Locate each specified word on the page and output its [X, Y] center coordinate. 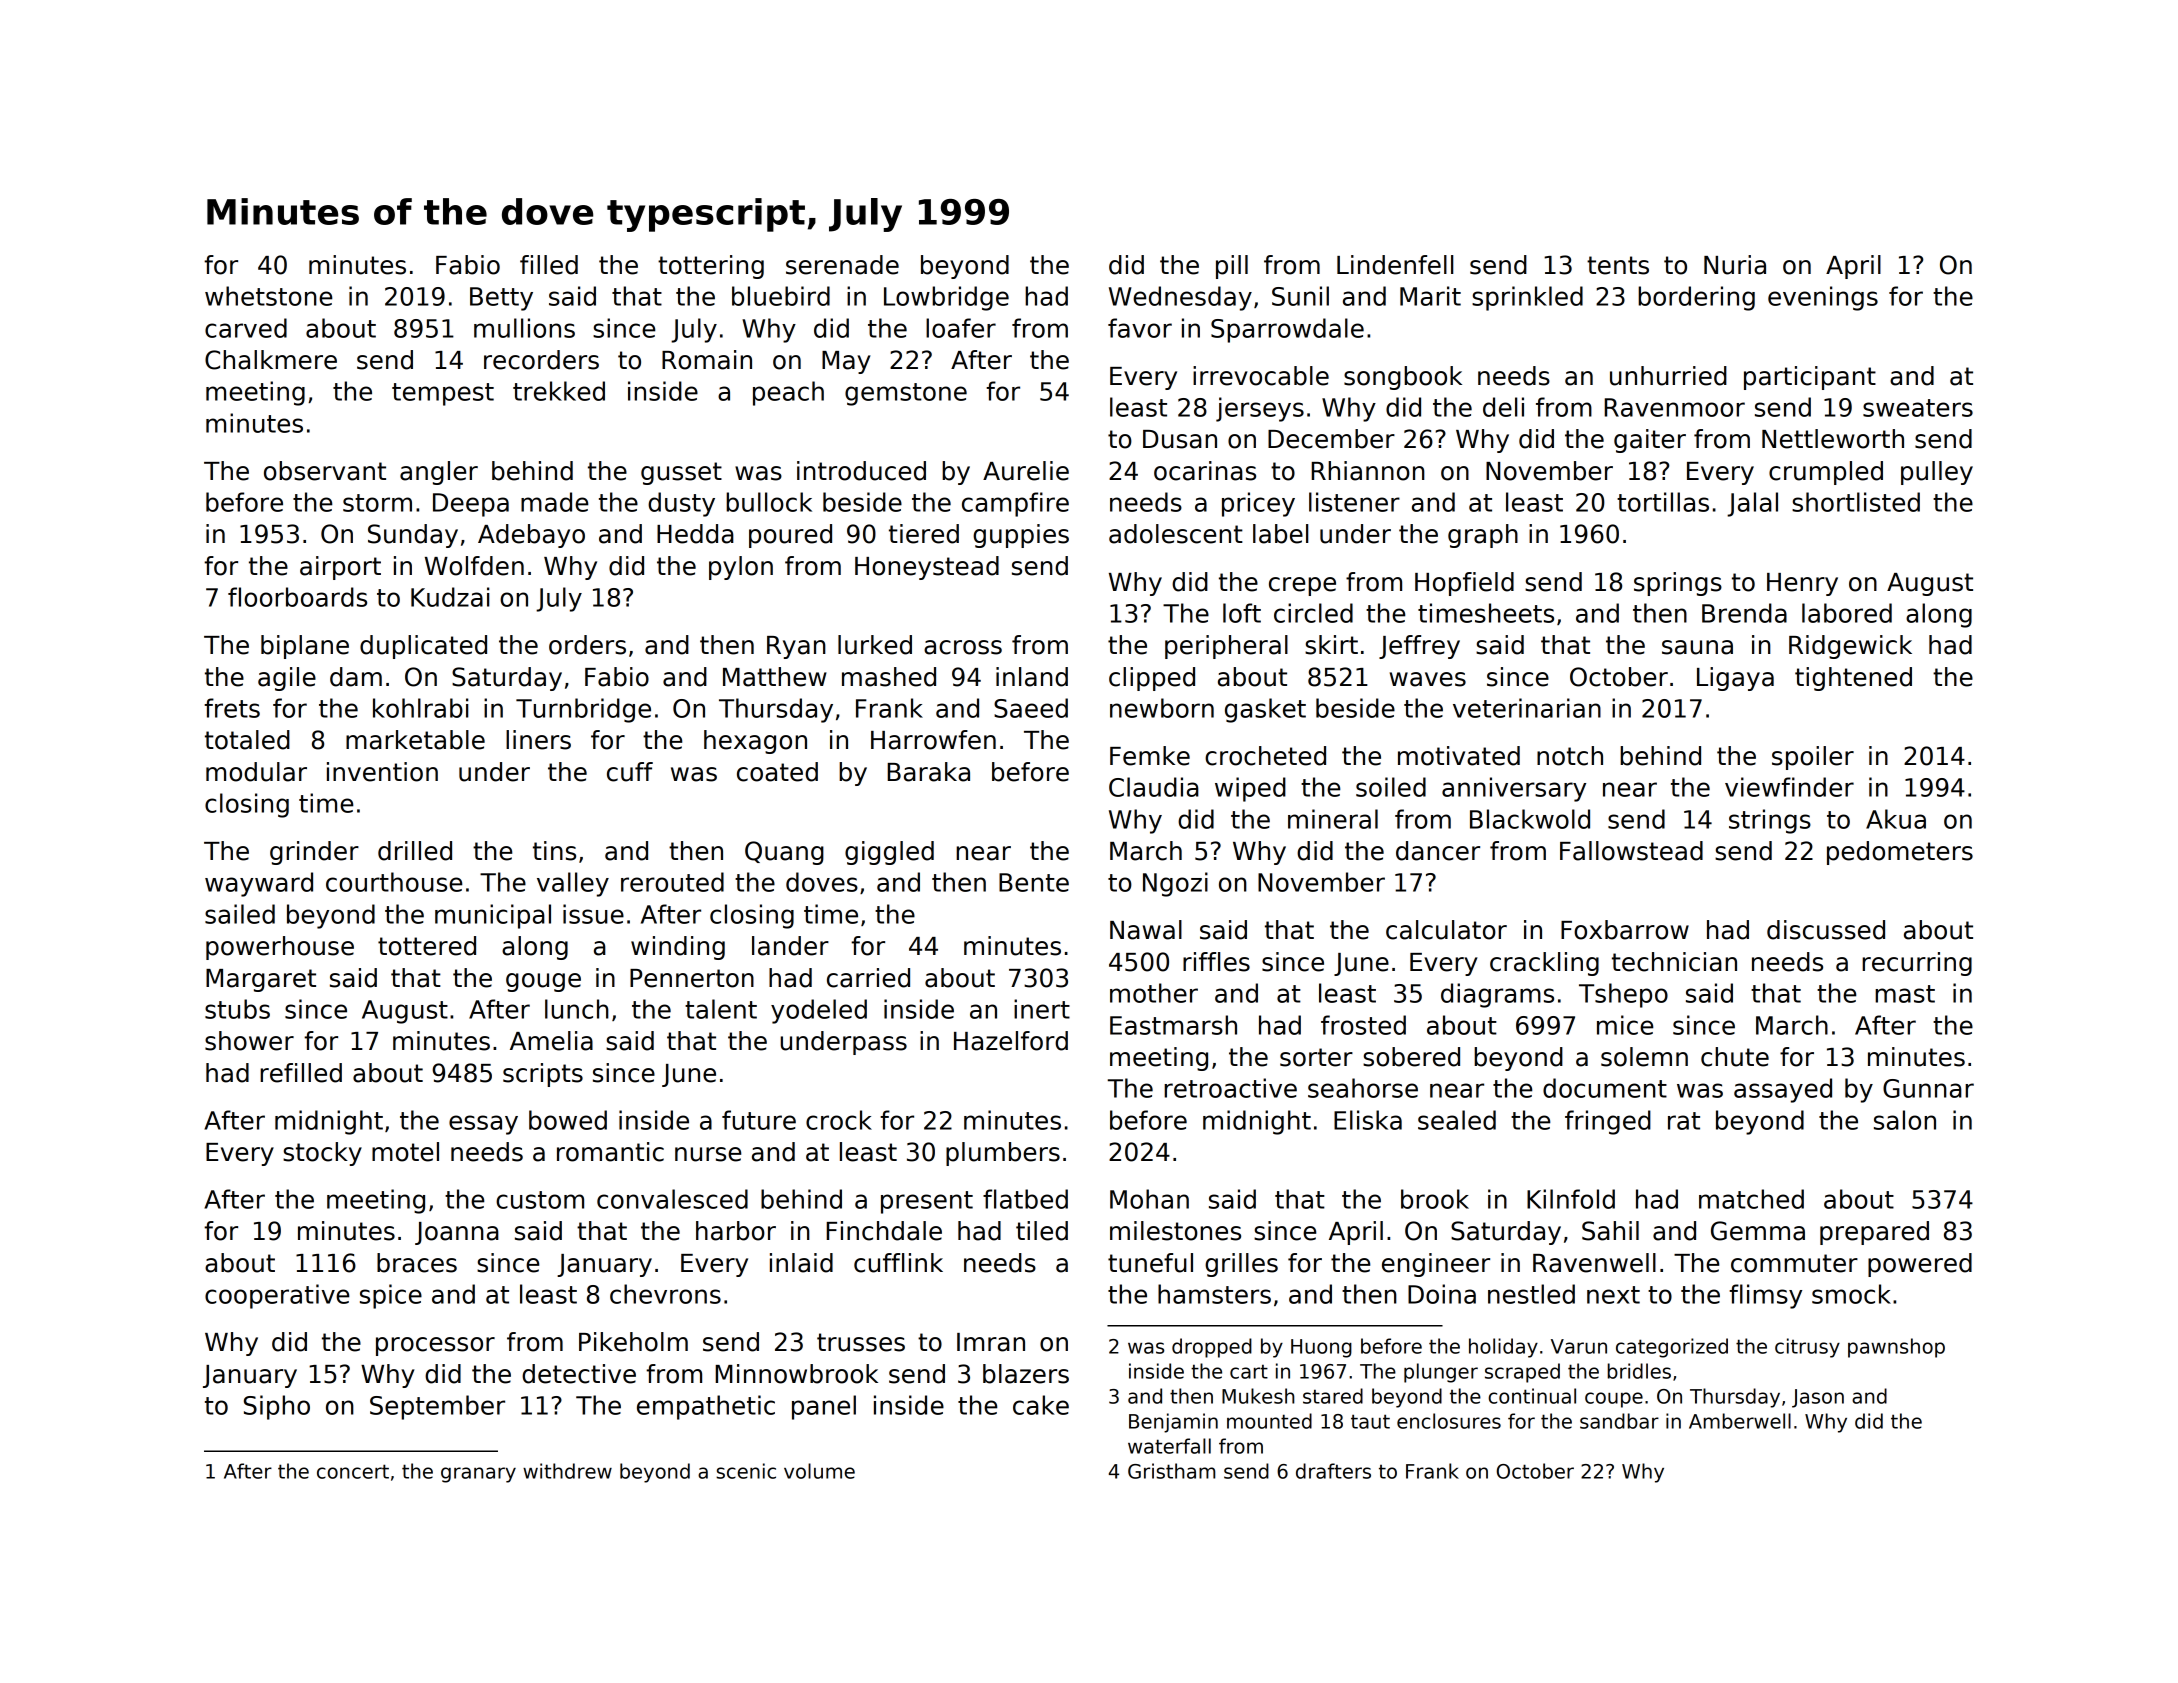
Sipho [277, 1407]
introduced [861, 471]
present [927, 1202]
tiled [1042, 1231]
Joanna [457, 1233]
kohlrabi [420, 708]
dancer [1438, 851]
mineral [1333, 819]
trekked [559, 391]
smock [1851, 1294]
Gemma [1758, 1231]
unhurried [1668, 376]
